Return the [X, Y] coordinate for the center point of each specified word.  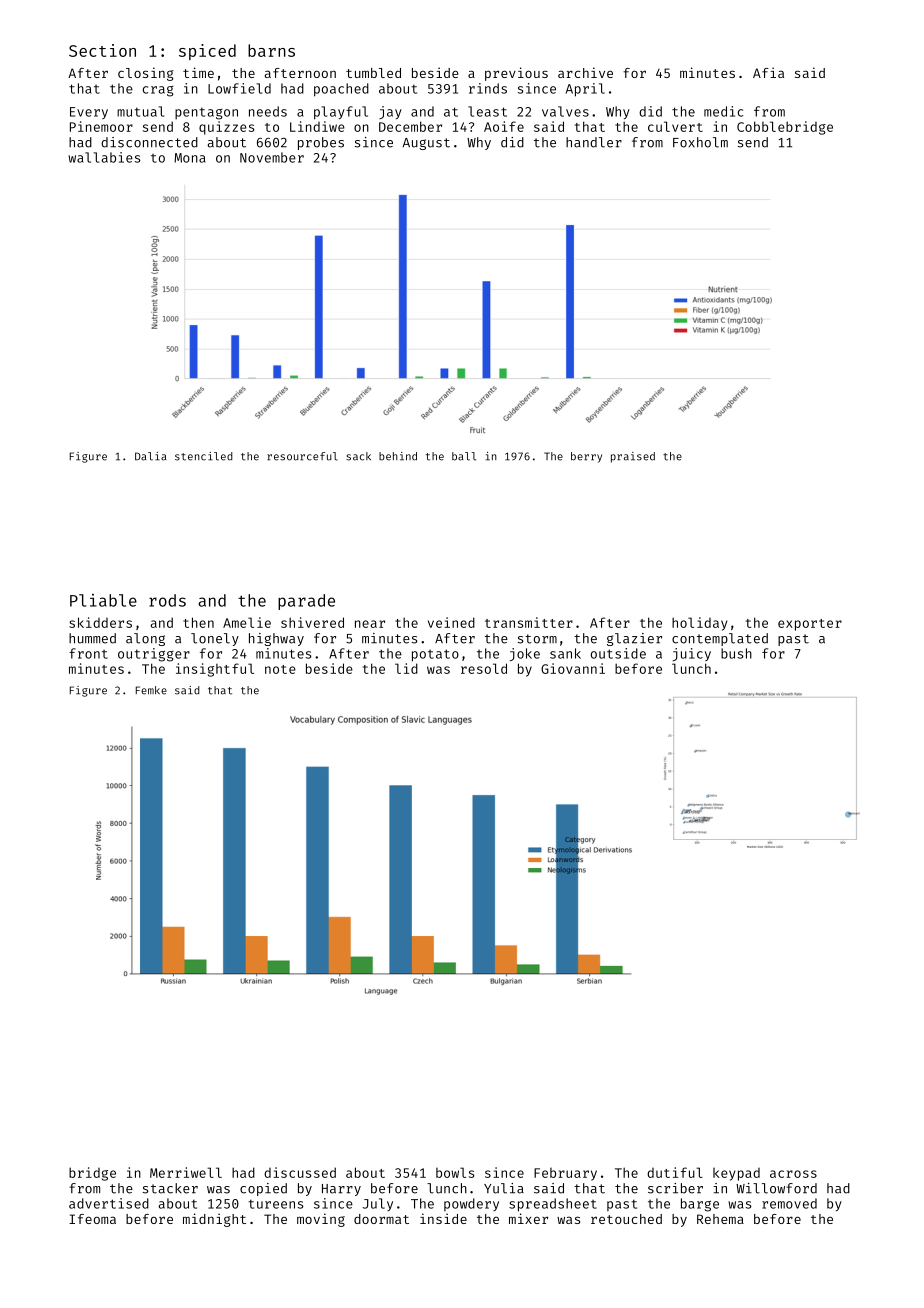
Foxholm [700, 142]
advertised [109, 1203]
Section [102, 50]
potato [435, 655]
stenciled [204, 456]
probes [321, 143]
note [280, 669]
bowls [455, 1172]
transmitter [529, 622]
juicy [692, 654]
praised [633, 457]
